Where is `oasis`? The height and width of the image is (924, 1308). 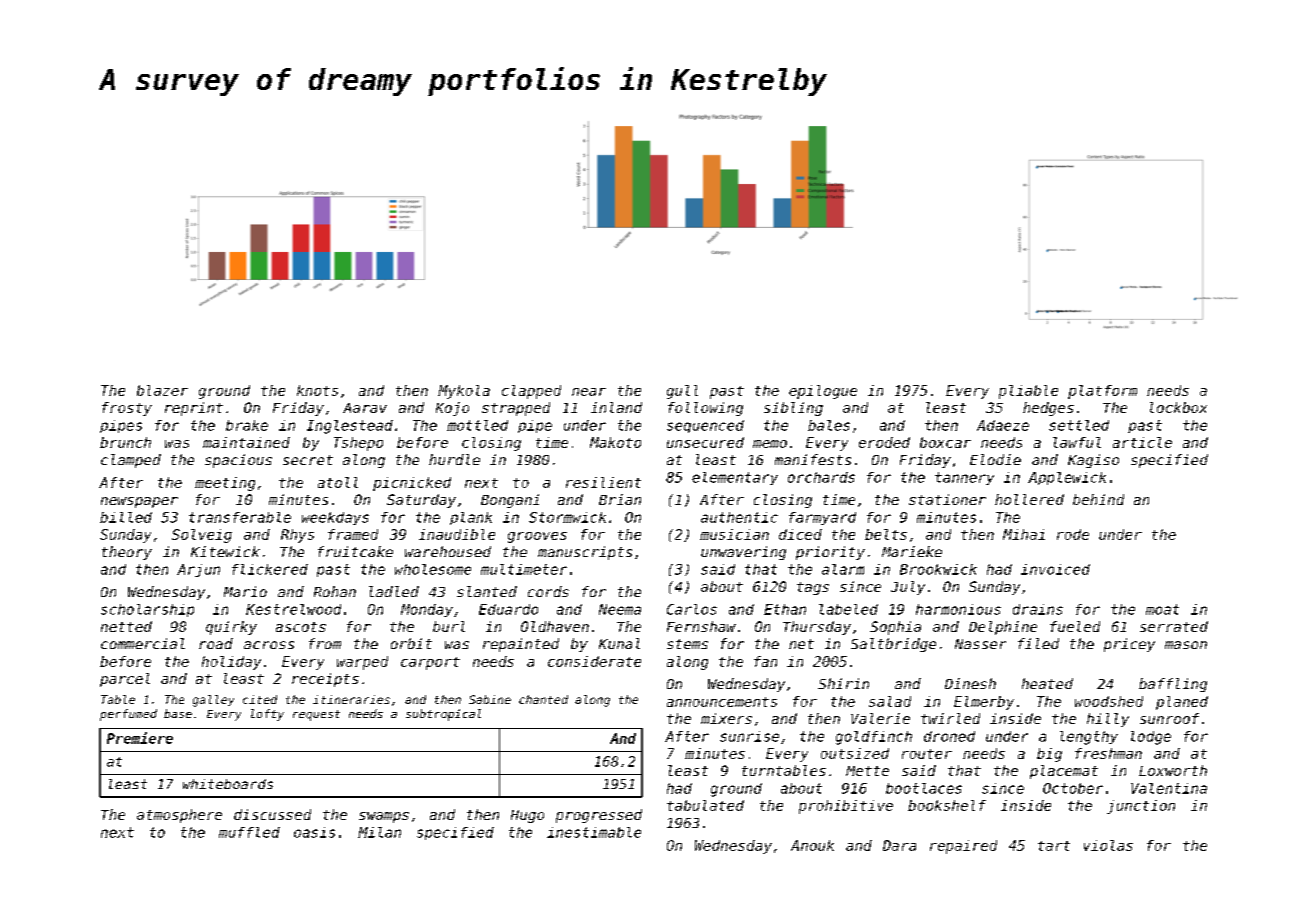 oasis is located at coordinates (314, 832).
